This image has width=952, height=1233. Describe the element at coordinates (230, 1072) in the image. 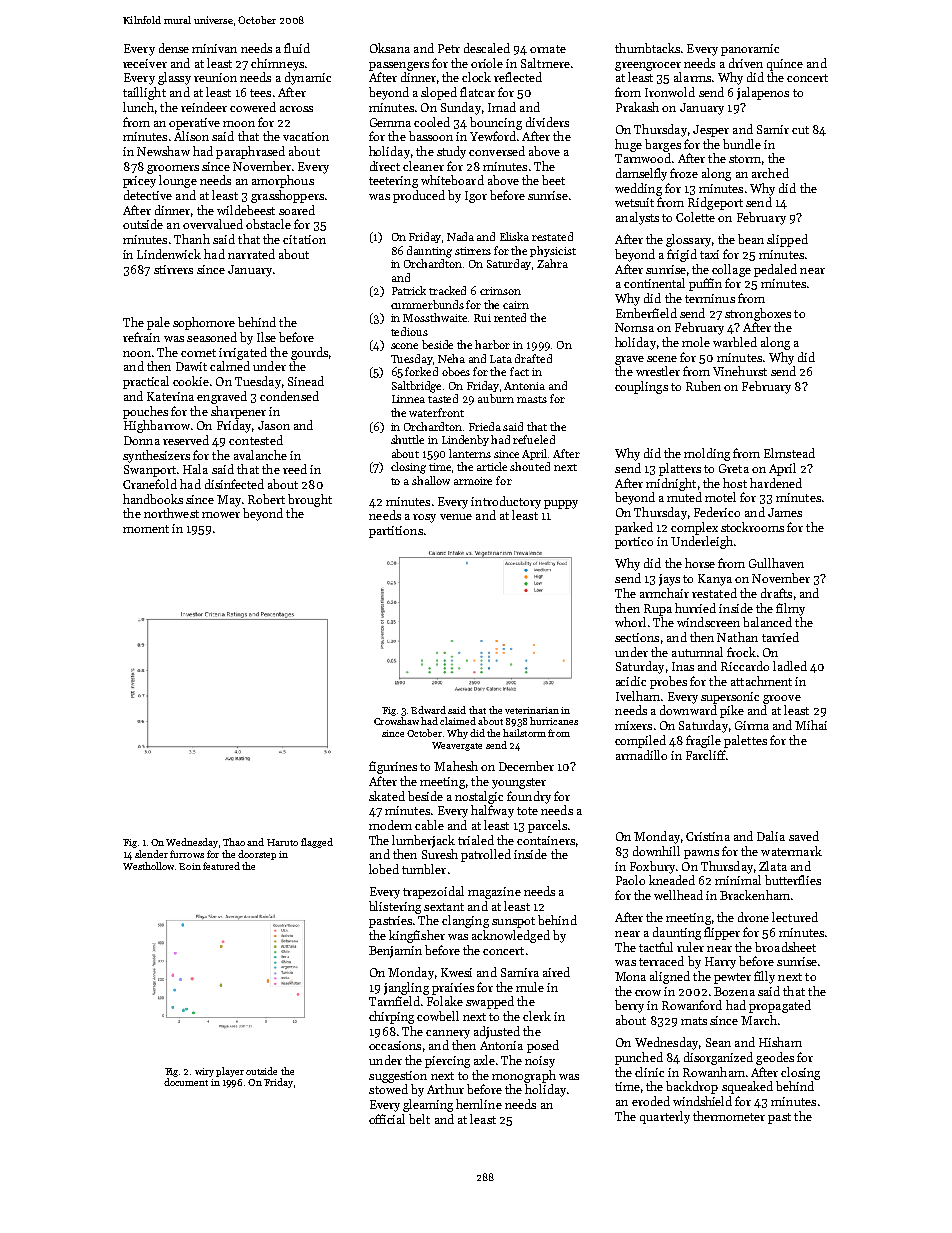

I see `player` at that location.
